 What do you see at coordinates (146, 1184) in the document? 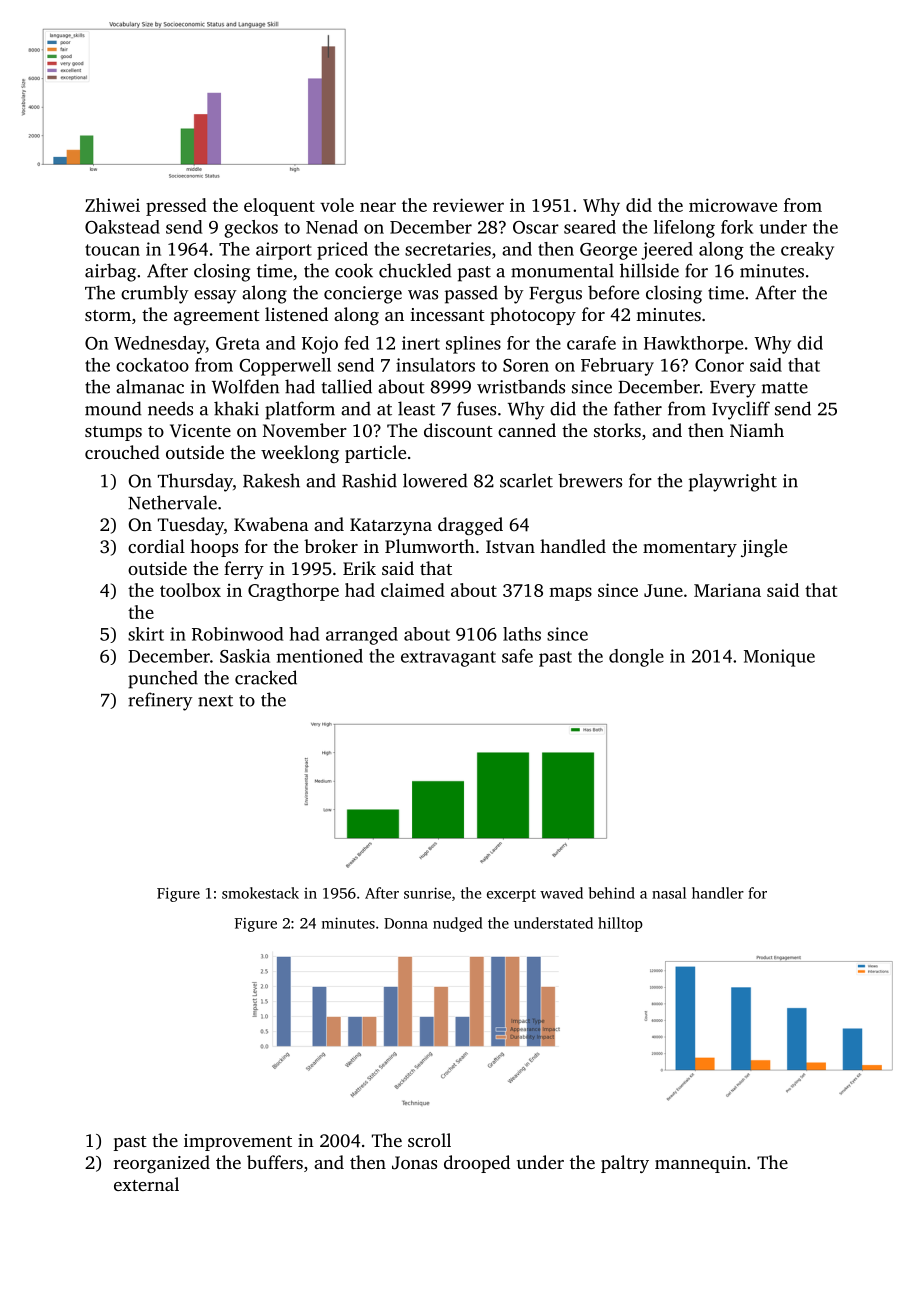
I see `external` at bounding box center [146, 1184].
